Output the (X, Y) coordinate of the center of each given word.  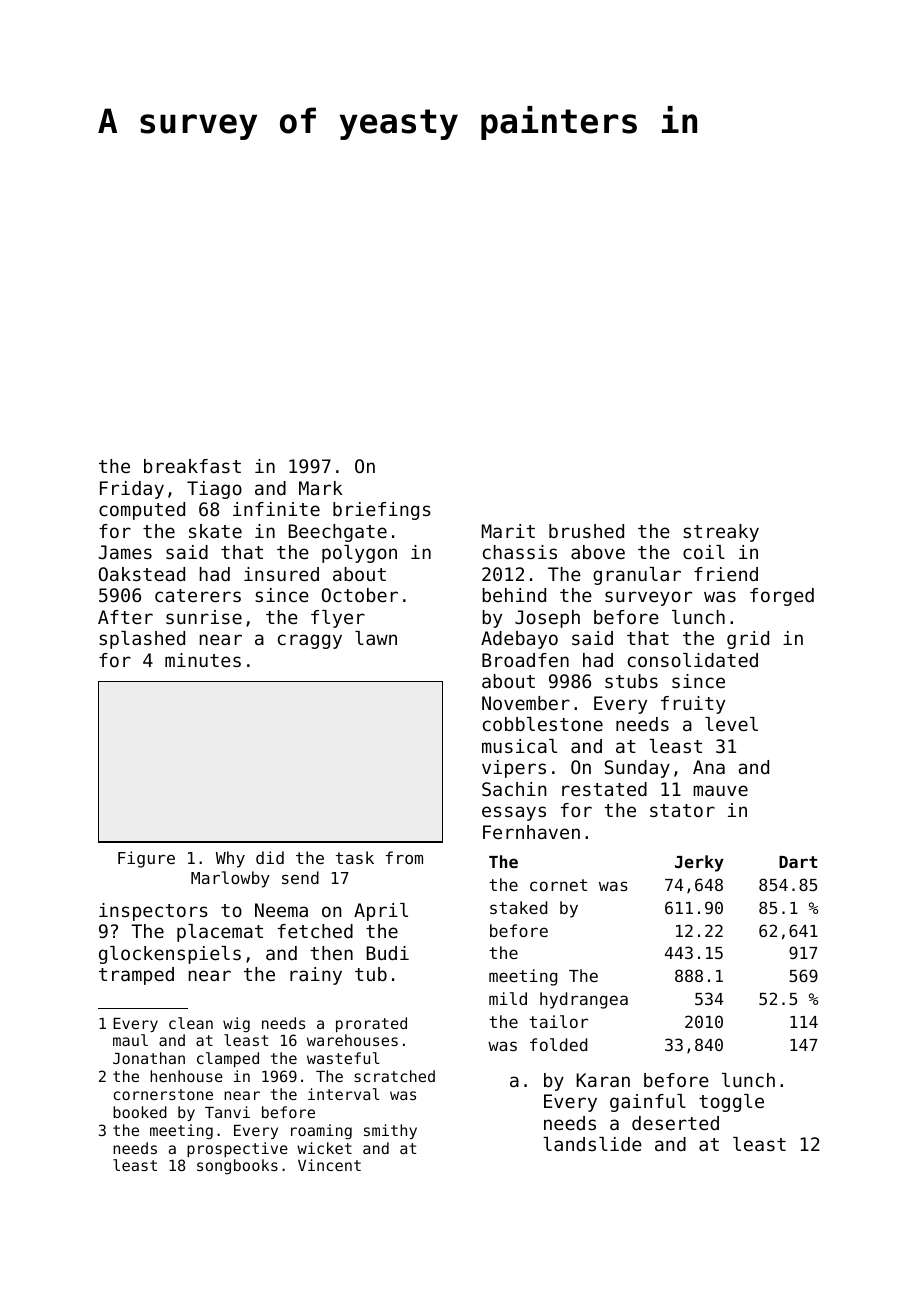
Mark (321, 488)
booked (140, 1112)
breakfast (192, 466)
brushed (586, 531)
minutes (203, 660)
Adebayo (519, 640)
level (731, 724)
